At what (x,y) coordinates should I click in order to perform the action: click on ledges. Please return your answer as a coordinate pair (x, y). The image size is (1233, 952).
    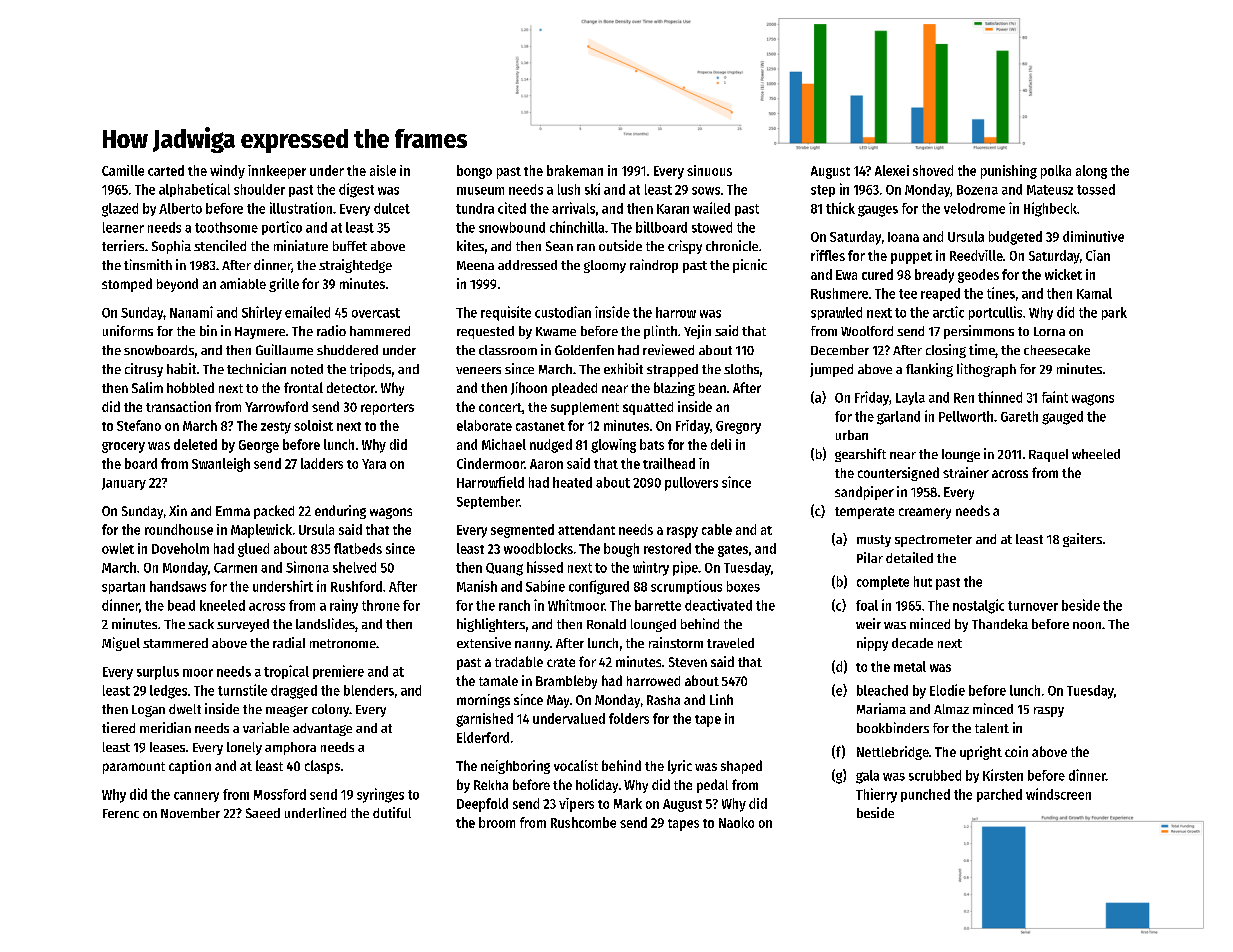
    Looking at the image, I should click on (168, 692).
